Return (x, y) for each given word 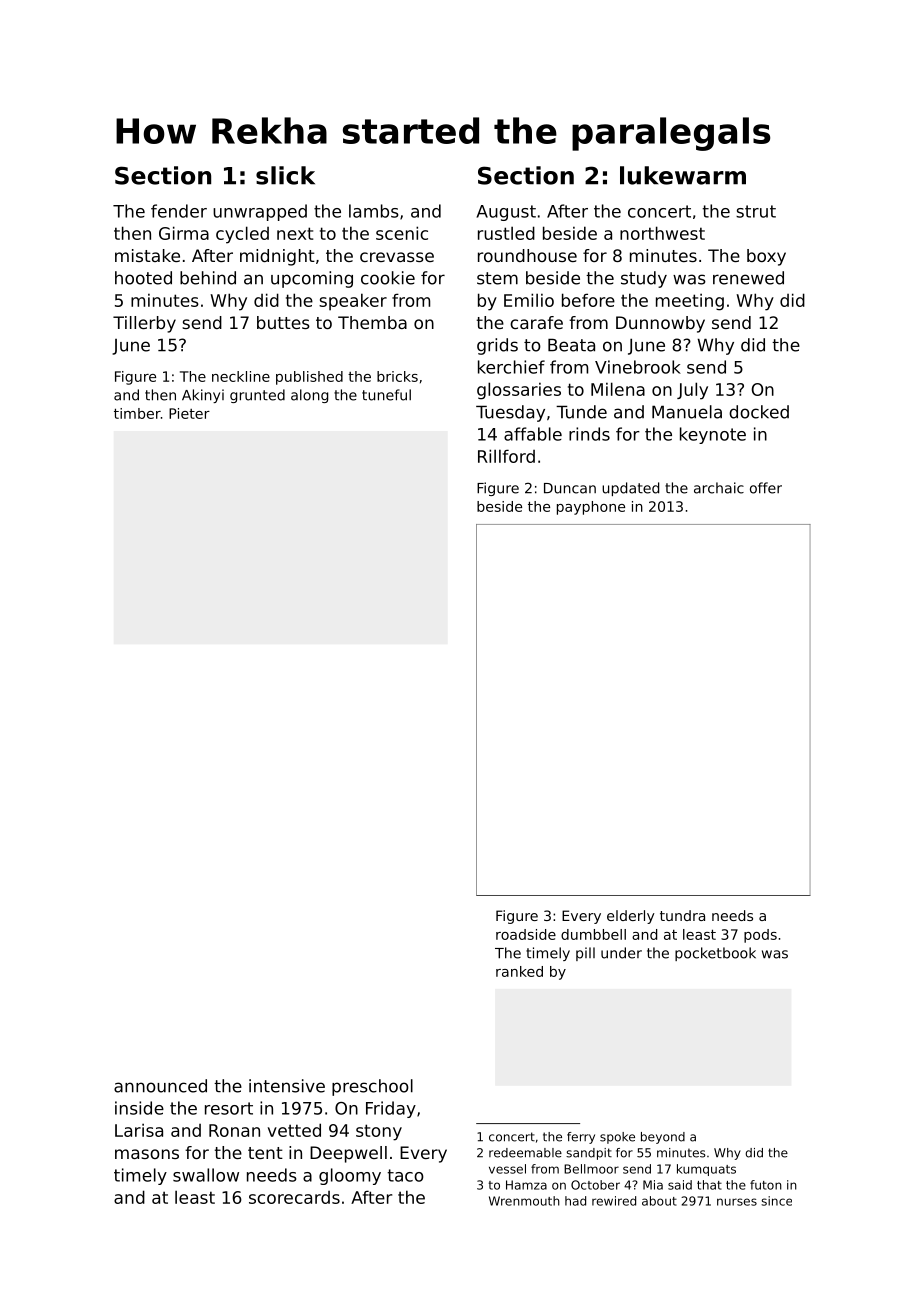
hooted (143, 278)
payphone (591, 508)
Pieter (189, 413)
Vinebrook (638, 367)
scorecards (294, 1197)
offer (766, 488)
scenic (402, 233)
